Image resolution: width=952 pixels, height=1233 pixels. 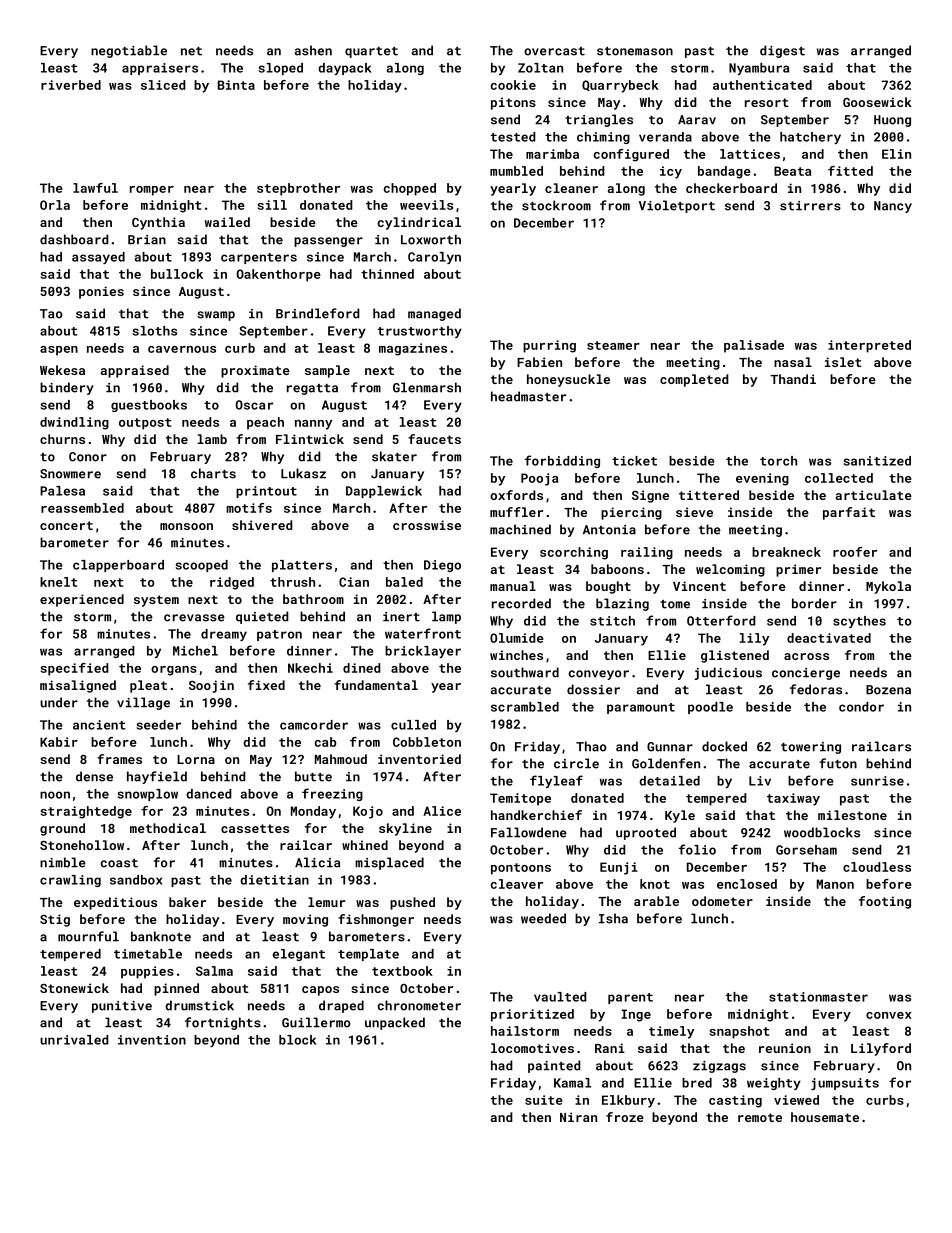 I want to click on Mykola, so click(x=888, y=587).
